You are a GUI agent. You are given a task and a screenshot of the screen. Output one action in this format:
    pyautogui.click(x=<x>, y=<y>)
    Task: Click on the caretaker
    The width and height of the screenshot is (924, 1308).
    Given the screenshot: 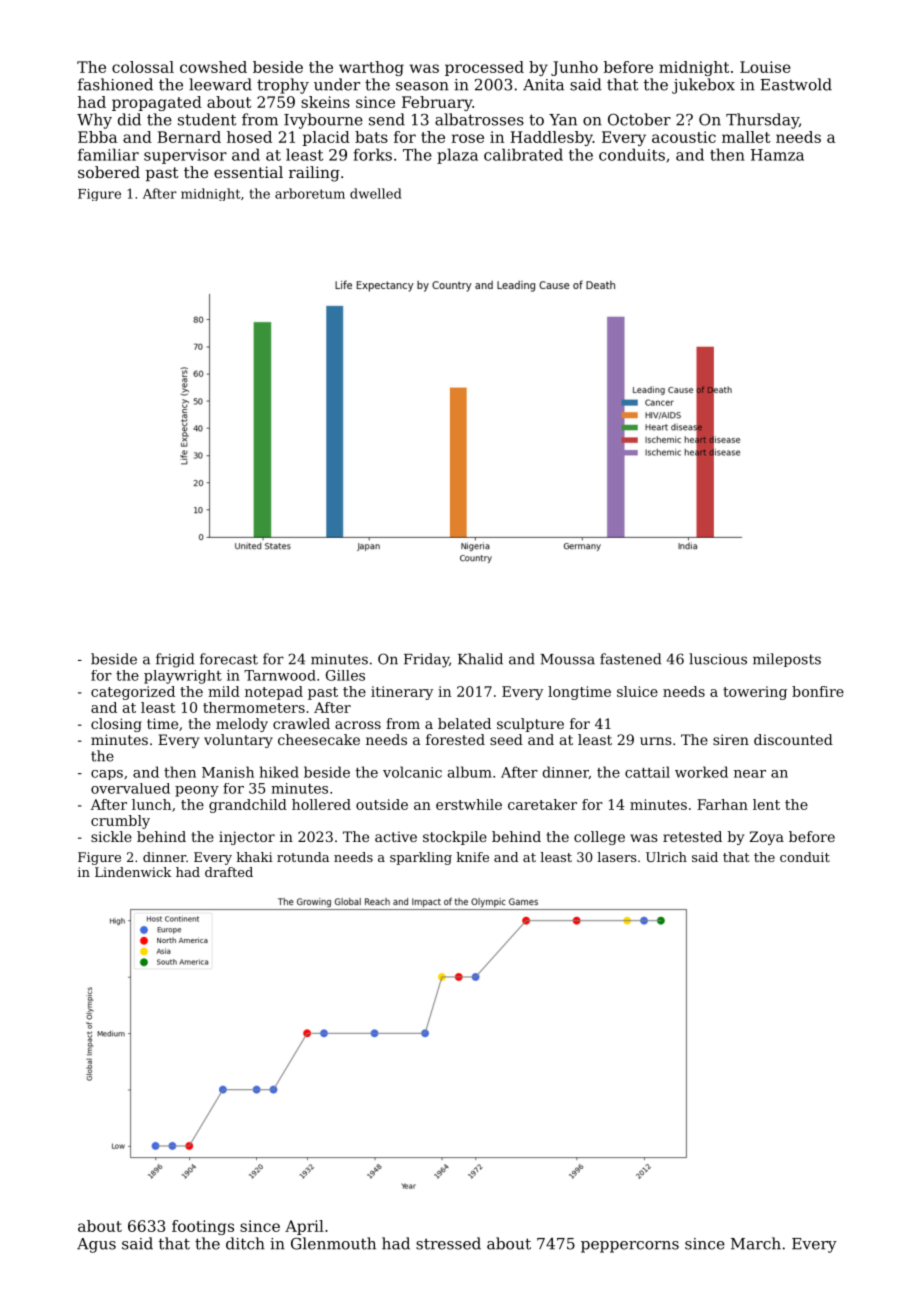 What is the action you would take?
    pyautogui.click(x=542, y=804)
